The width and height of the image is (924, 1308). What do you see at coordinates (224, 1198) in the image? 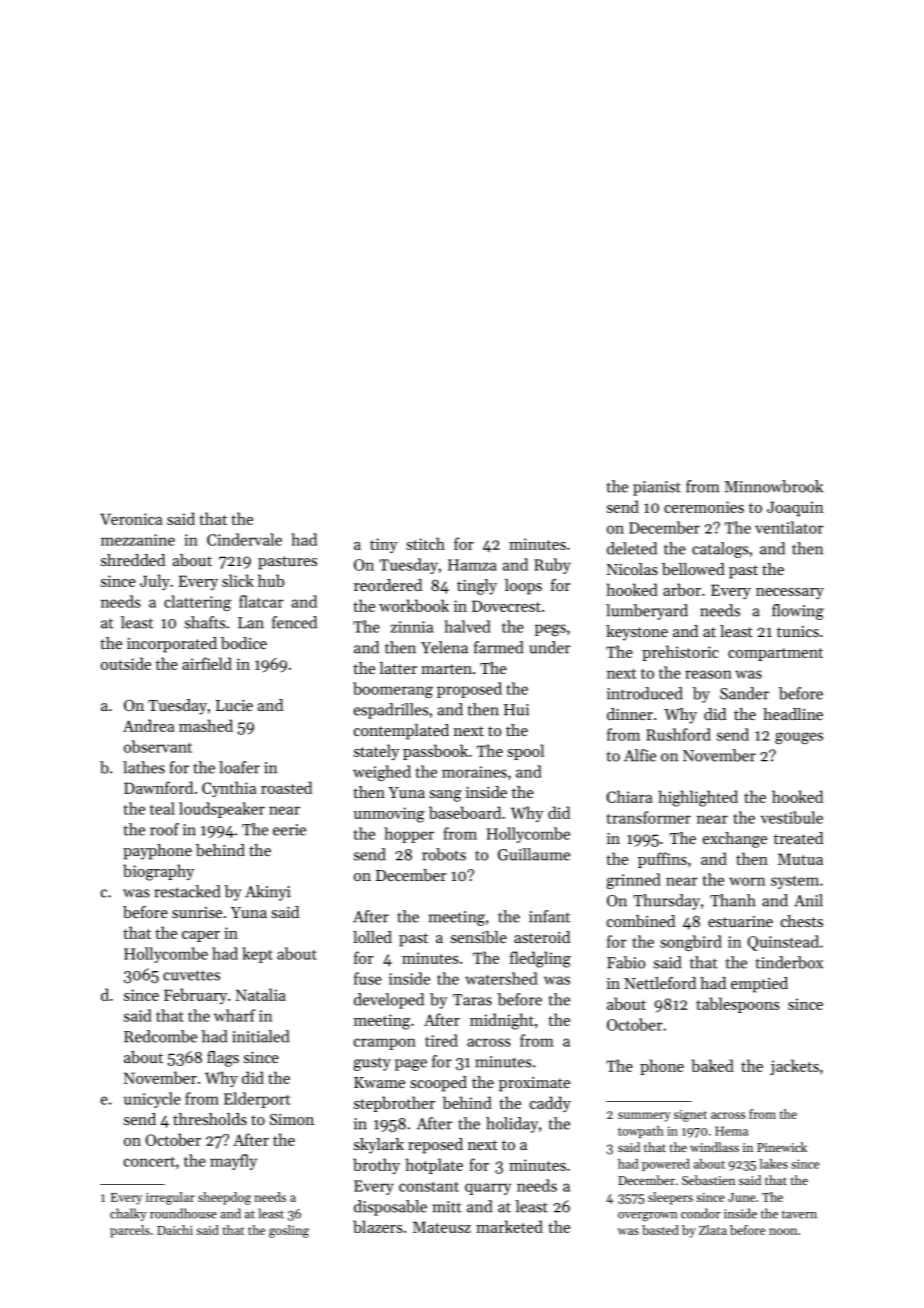
I see `sheepdog` at bounding box center [224, 1198].
